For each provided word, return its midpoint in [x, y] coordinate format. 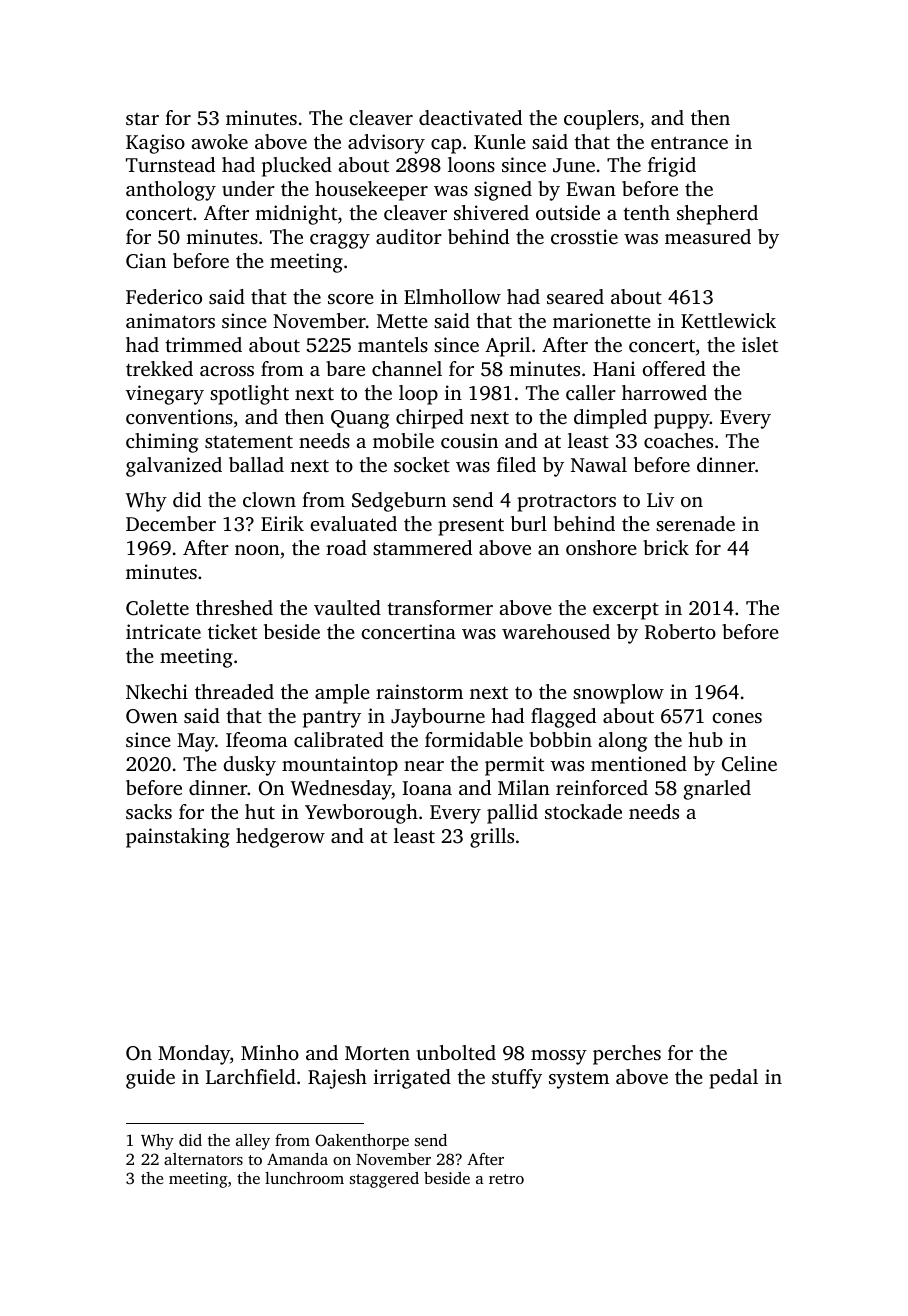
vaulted [347, 607]
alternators [203, 1159]
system [579, 1080]
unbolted [456, 1052]
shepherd [717, 215]
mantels [393, 344]
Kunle [500, 141]
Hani [614, 368]
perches [627, 1055]
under [248, 188]
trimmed [203, 344]
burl [529, 523]
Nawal [599, 464]
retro [506, 1179]
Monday [194, 1055]
